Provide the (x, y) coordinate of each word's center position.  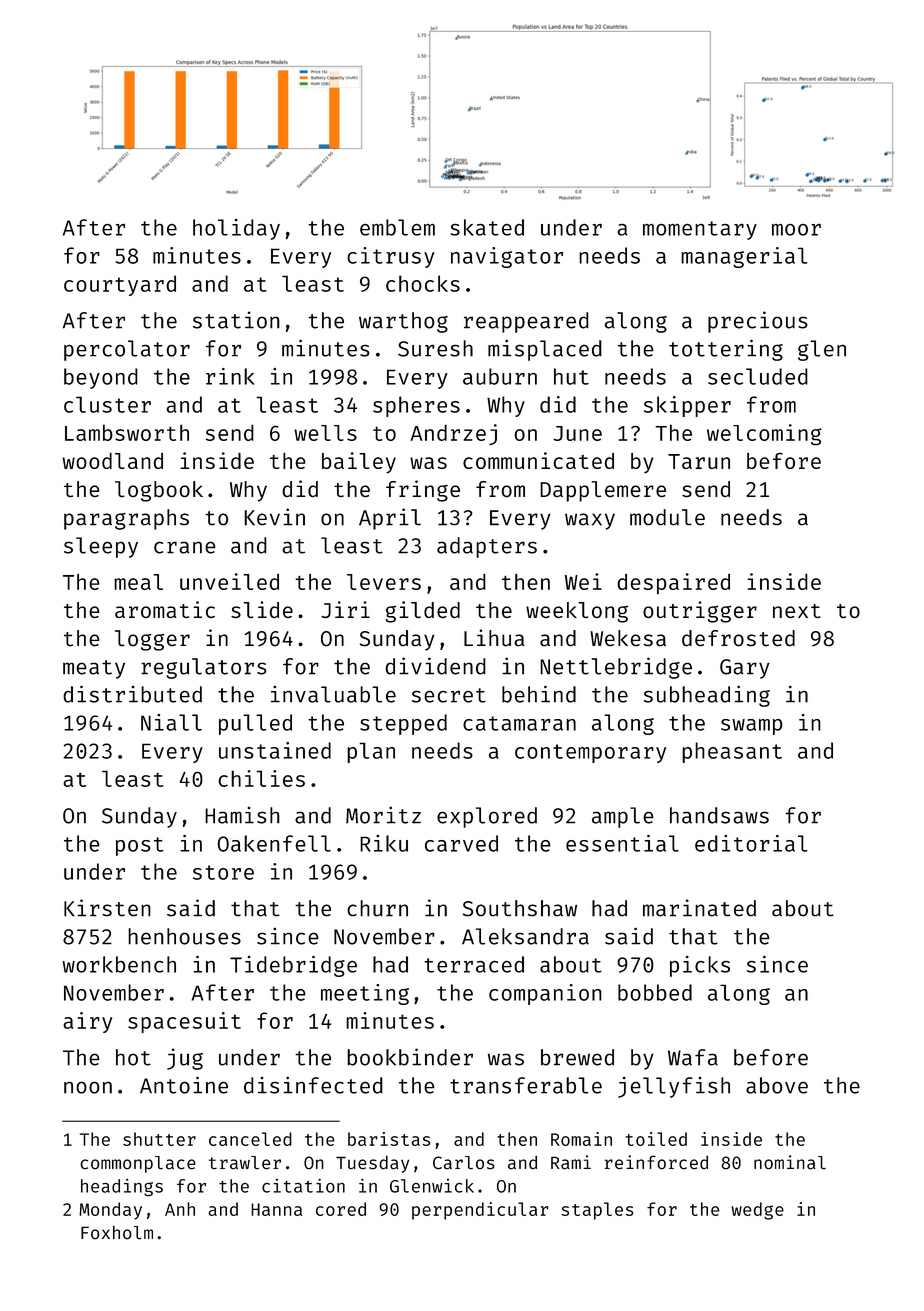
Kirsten (107, 908)
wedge (757, 1211)
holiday (236, 229)
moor (796, 229)
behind (539, 694)
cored (341, 1209)
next (797, 611)
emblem (397, 227)
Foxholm (117, 1233)
